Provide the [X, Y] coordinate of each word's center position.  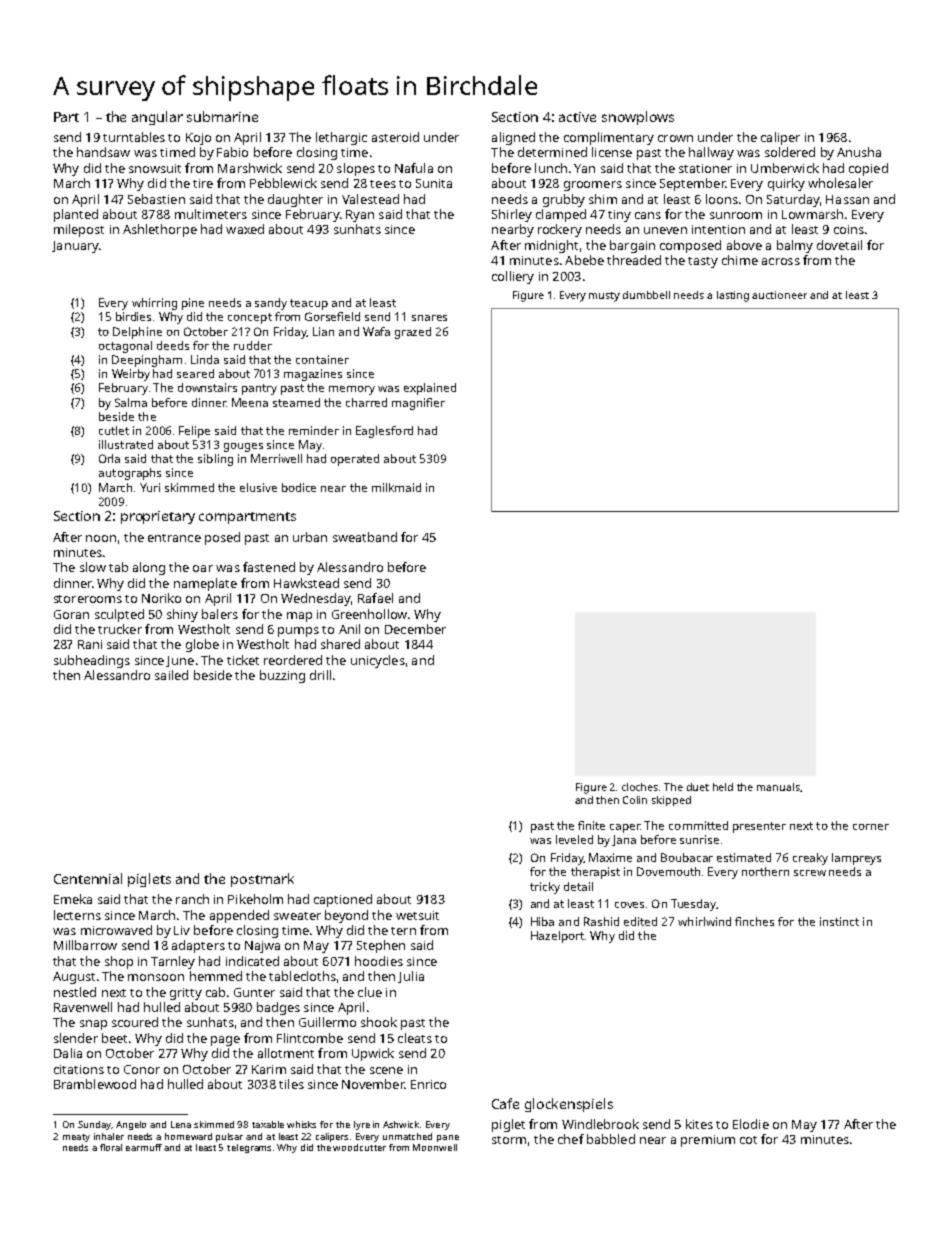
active [577, 117]
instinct [839, 921]
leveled [574, 839]
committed [698, 825]
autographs [130, 474]
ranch [192, 899]
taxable [268, 1124]
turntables [134, 137]
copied [868, 169]
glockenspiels [569, 1105]
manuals [778, 787]
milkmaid [396, 487]
